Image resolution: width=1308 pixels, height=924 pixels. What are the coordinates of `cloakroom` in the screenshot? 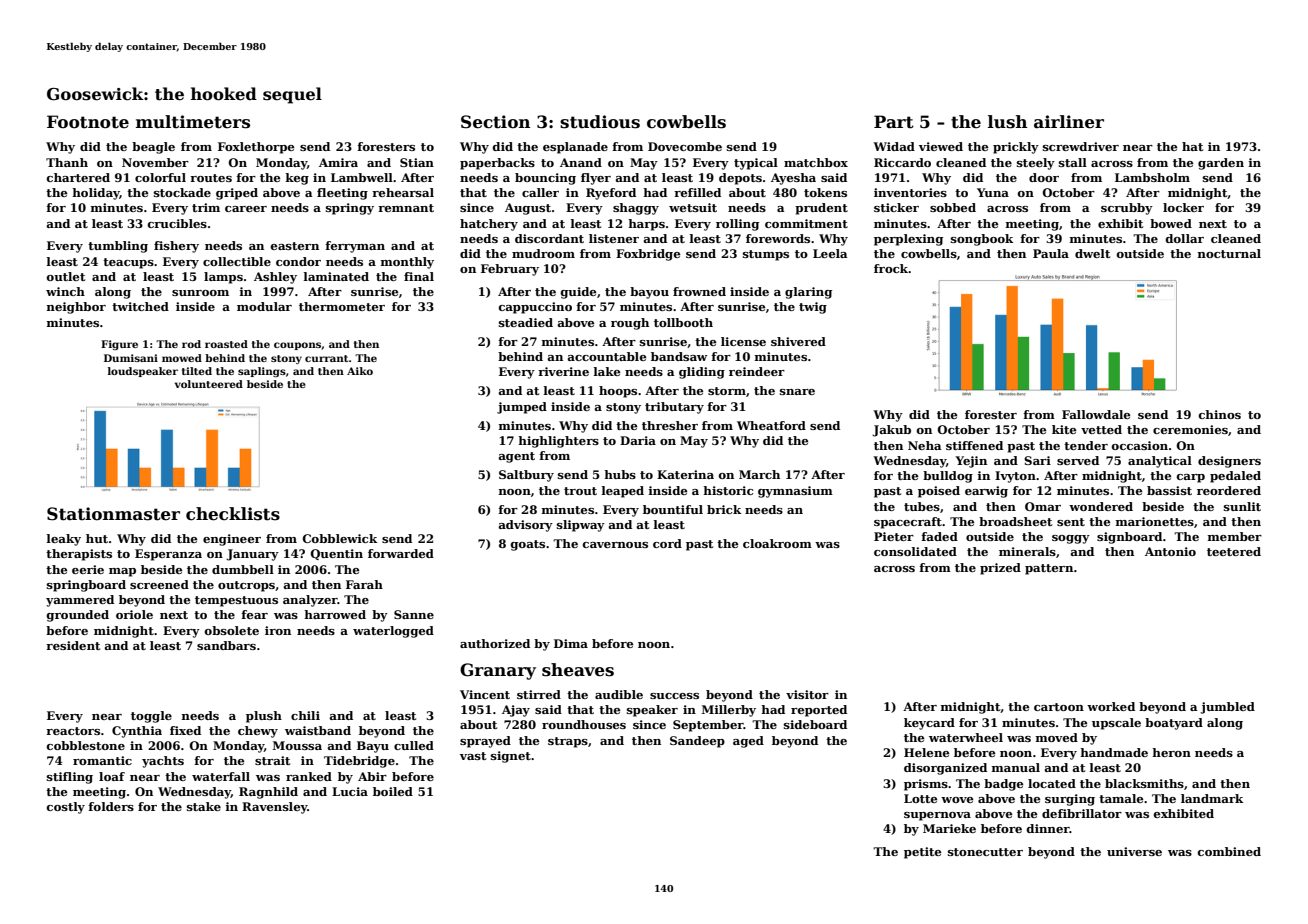 It's located at (777, 543).
